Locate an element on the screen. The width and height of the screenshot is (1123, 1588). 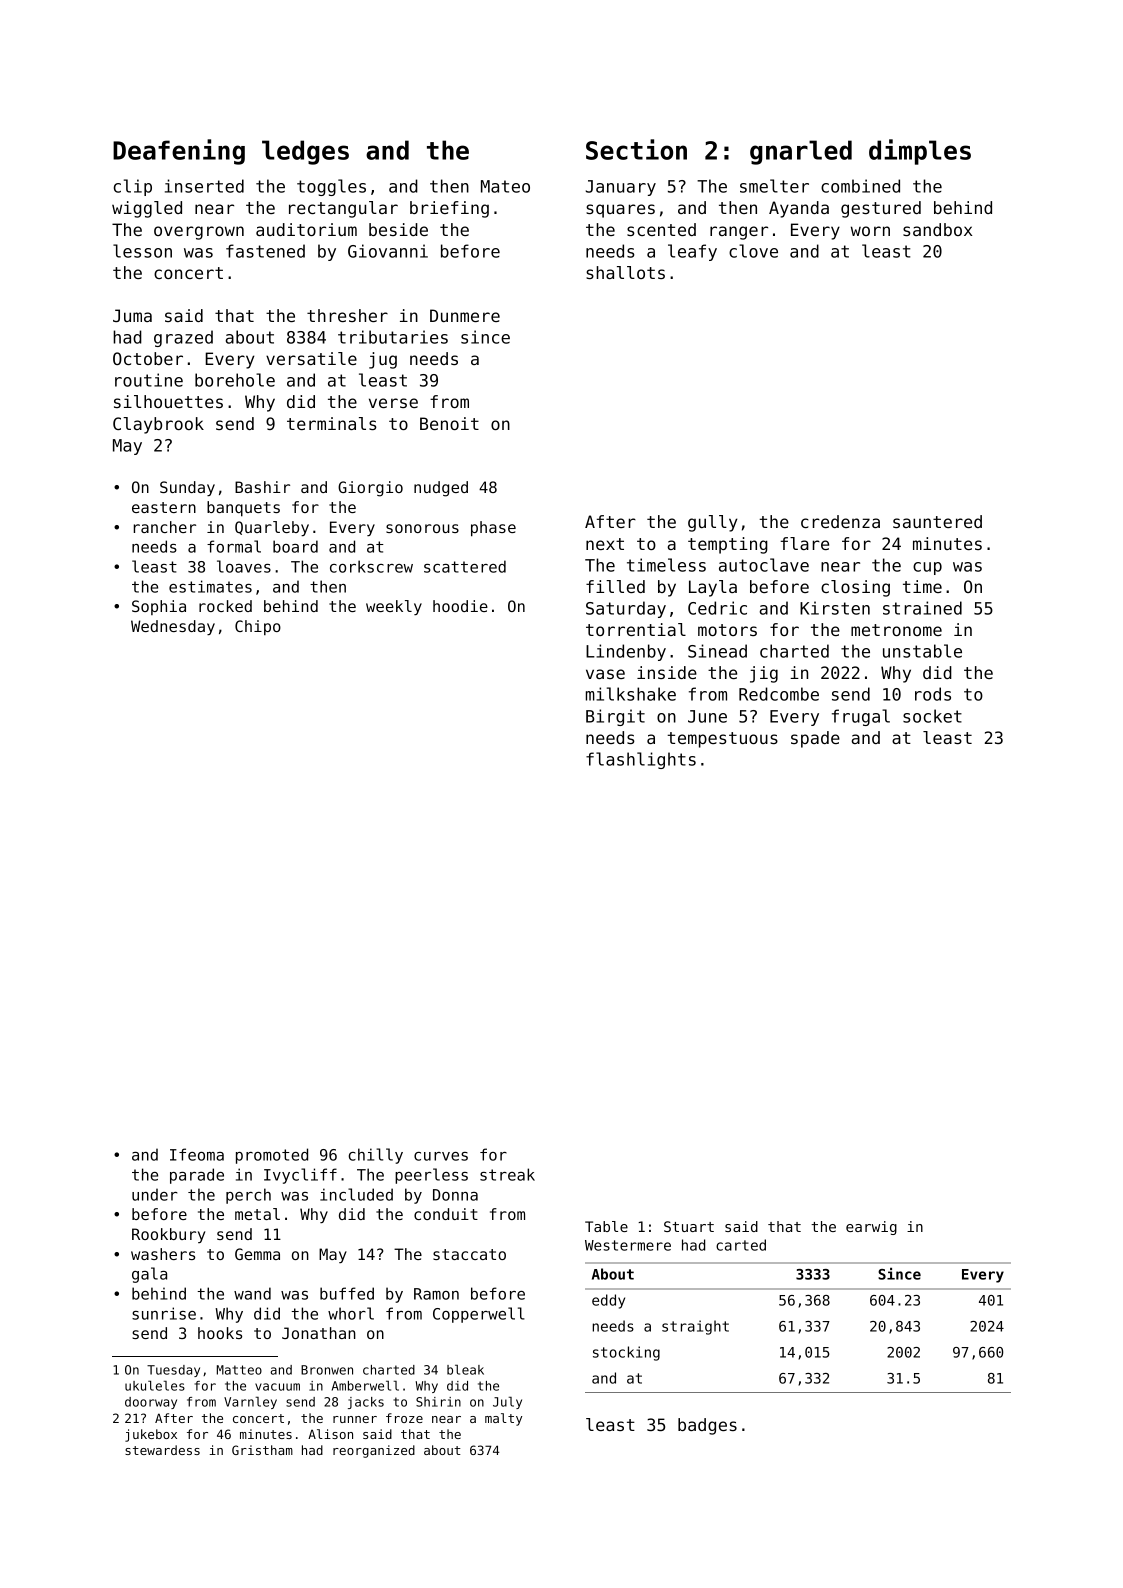
phase is located at coordinates (493, 529).
